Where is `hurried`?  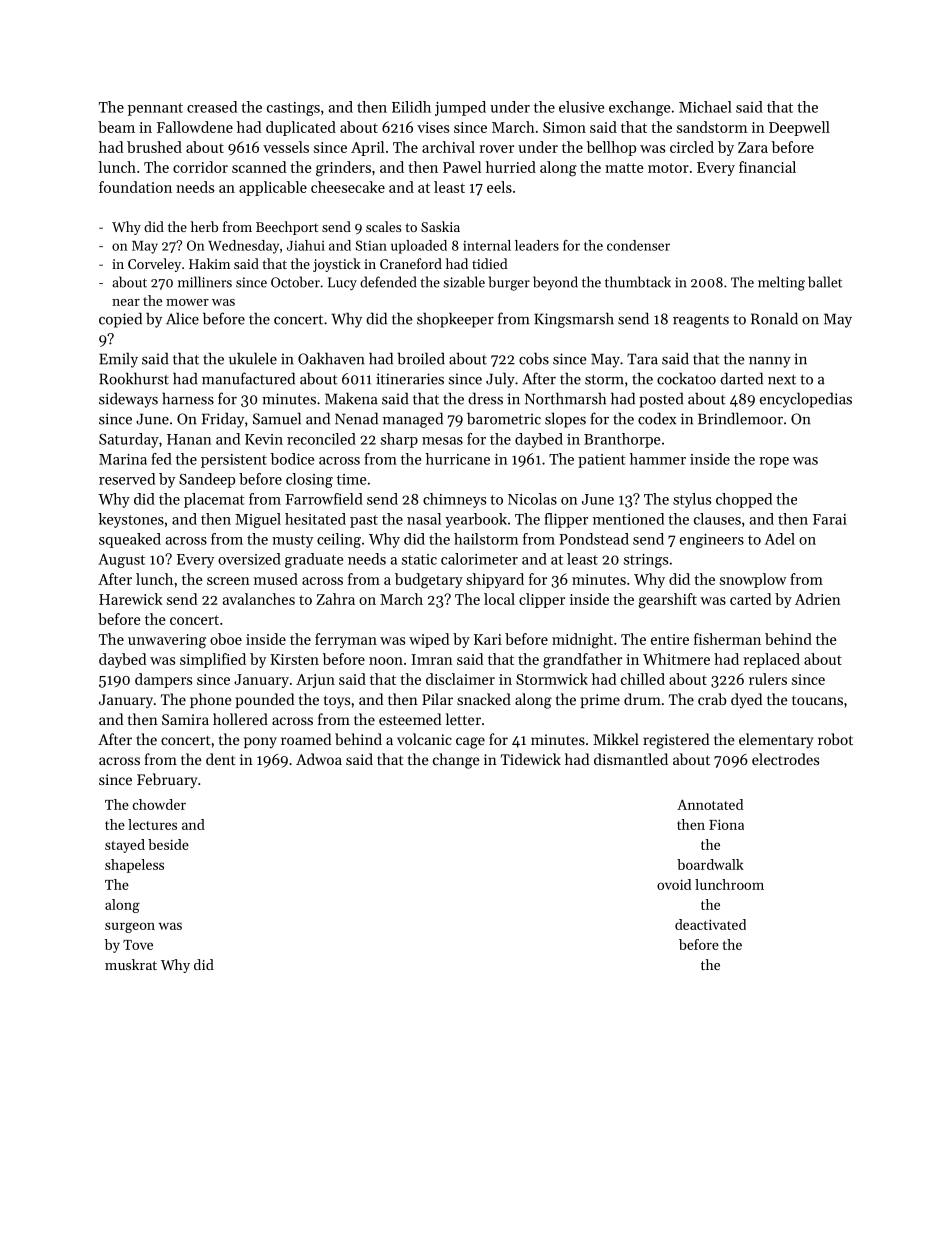
hurried is located at coordinates (511, 167).
